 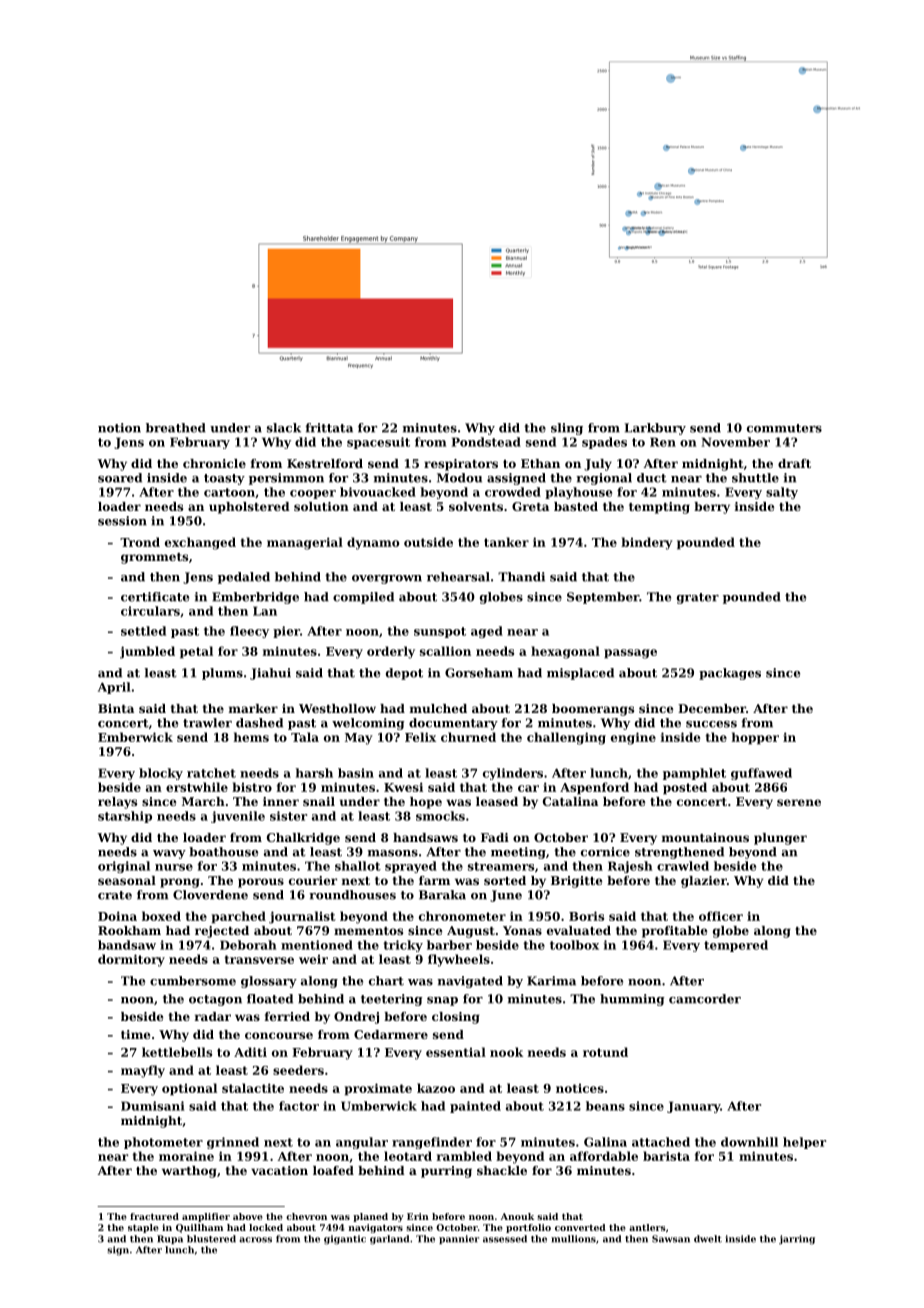 I want to click on dormitory, so click(x=131, y=960).
